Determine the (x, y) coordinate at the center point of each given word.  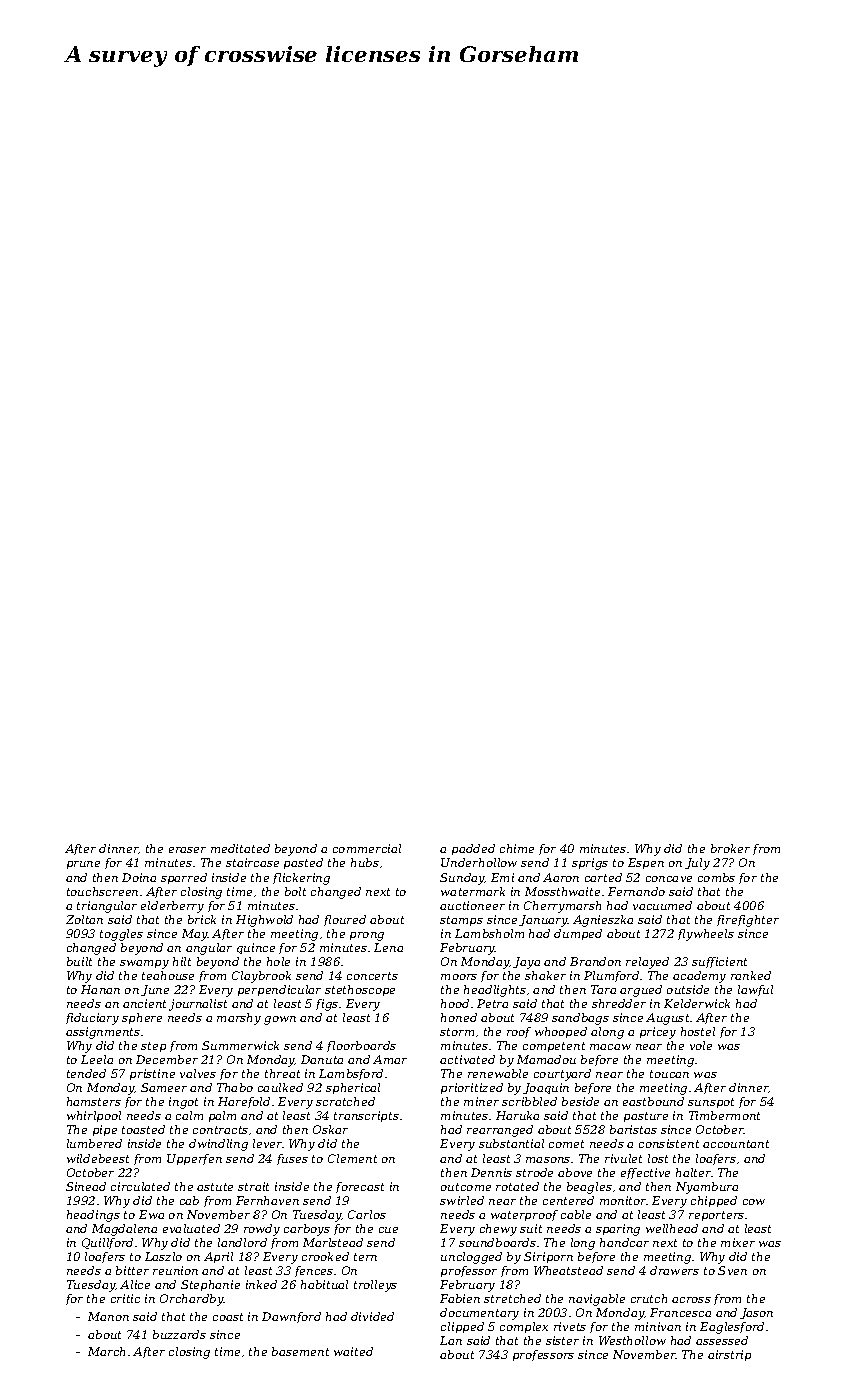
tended (86, 1073)
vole (701, 1045)
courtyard (562, 1075)
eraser (187, 850)
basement (300, 1351)
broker (730, 848)
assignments (103, 1033)
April (218, 1257)
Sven (732, 1270)
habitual (324, 1284)
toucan (669, 1074)
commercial (367, 848)
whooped (561, 1032)
